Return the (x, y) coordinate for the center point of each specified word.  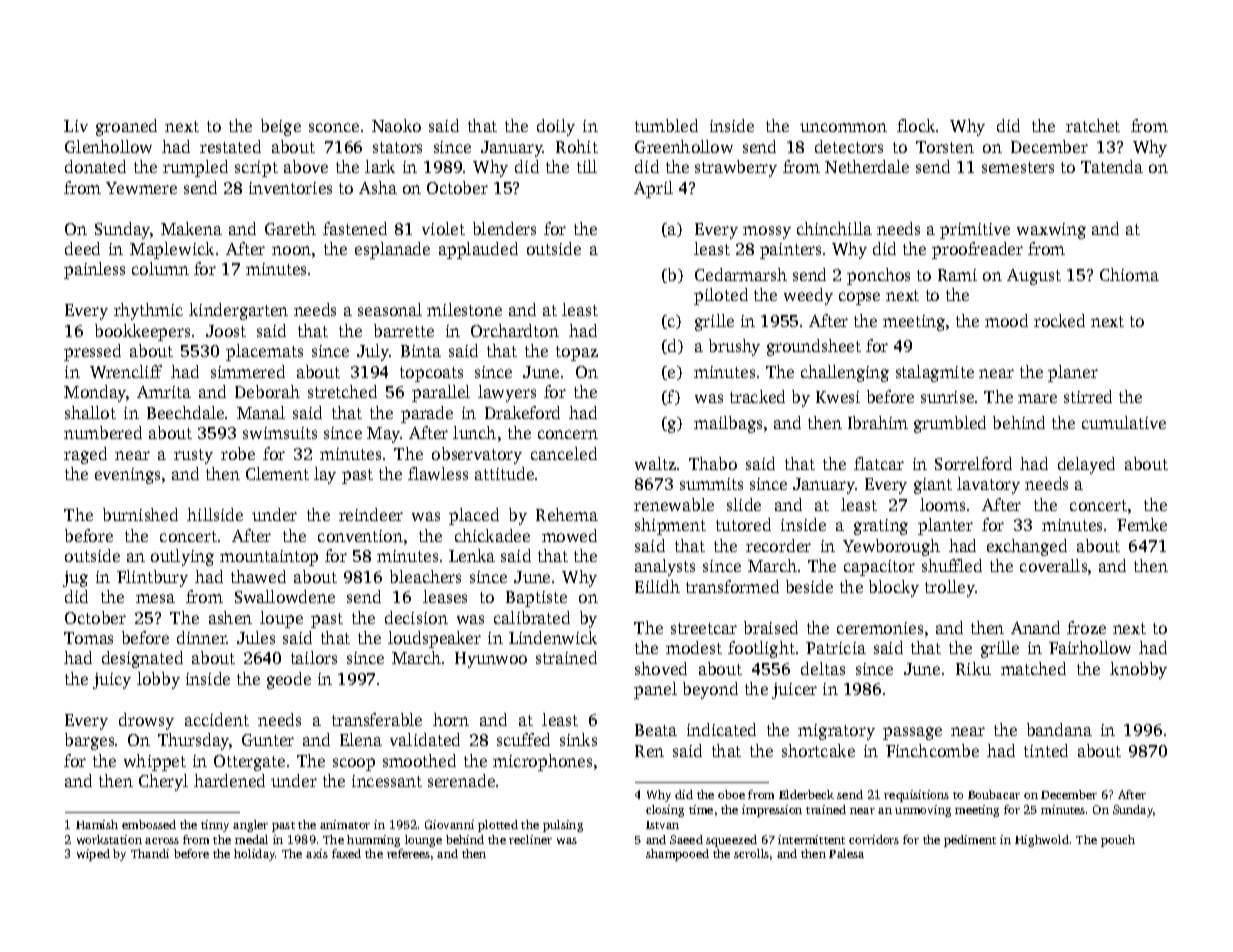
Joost (226, 331)
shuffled (952, 565)
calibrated (532, 617)
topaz (577, 353)
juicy (112, 681)
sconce (334, 127)
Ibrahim (878, 422)
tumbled (666, 125)
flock (916, 125)
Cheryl (163, 782)
